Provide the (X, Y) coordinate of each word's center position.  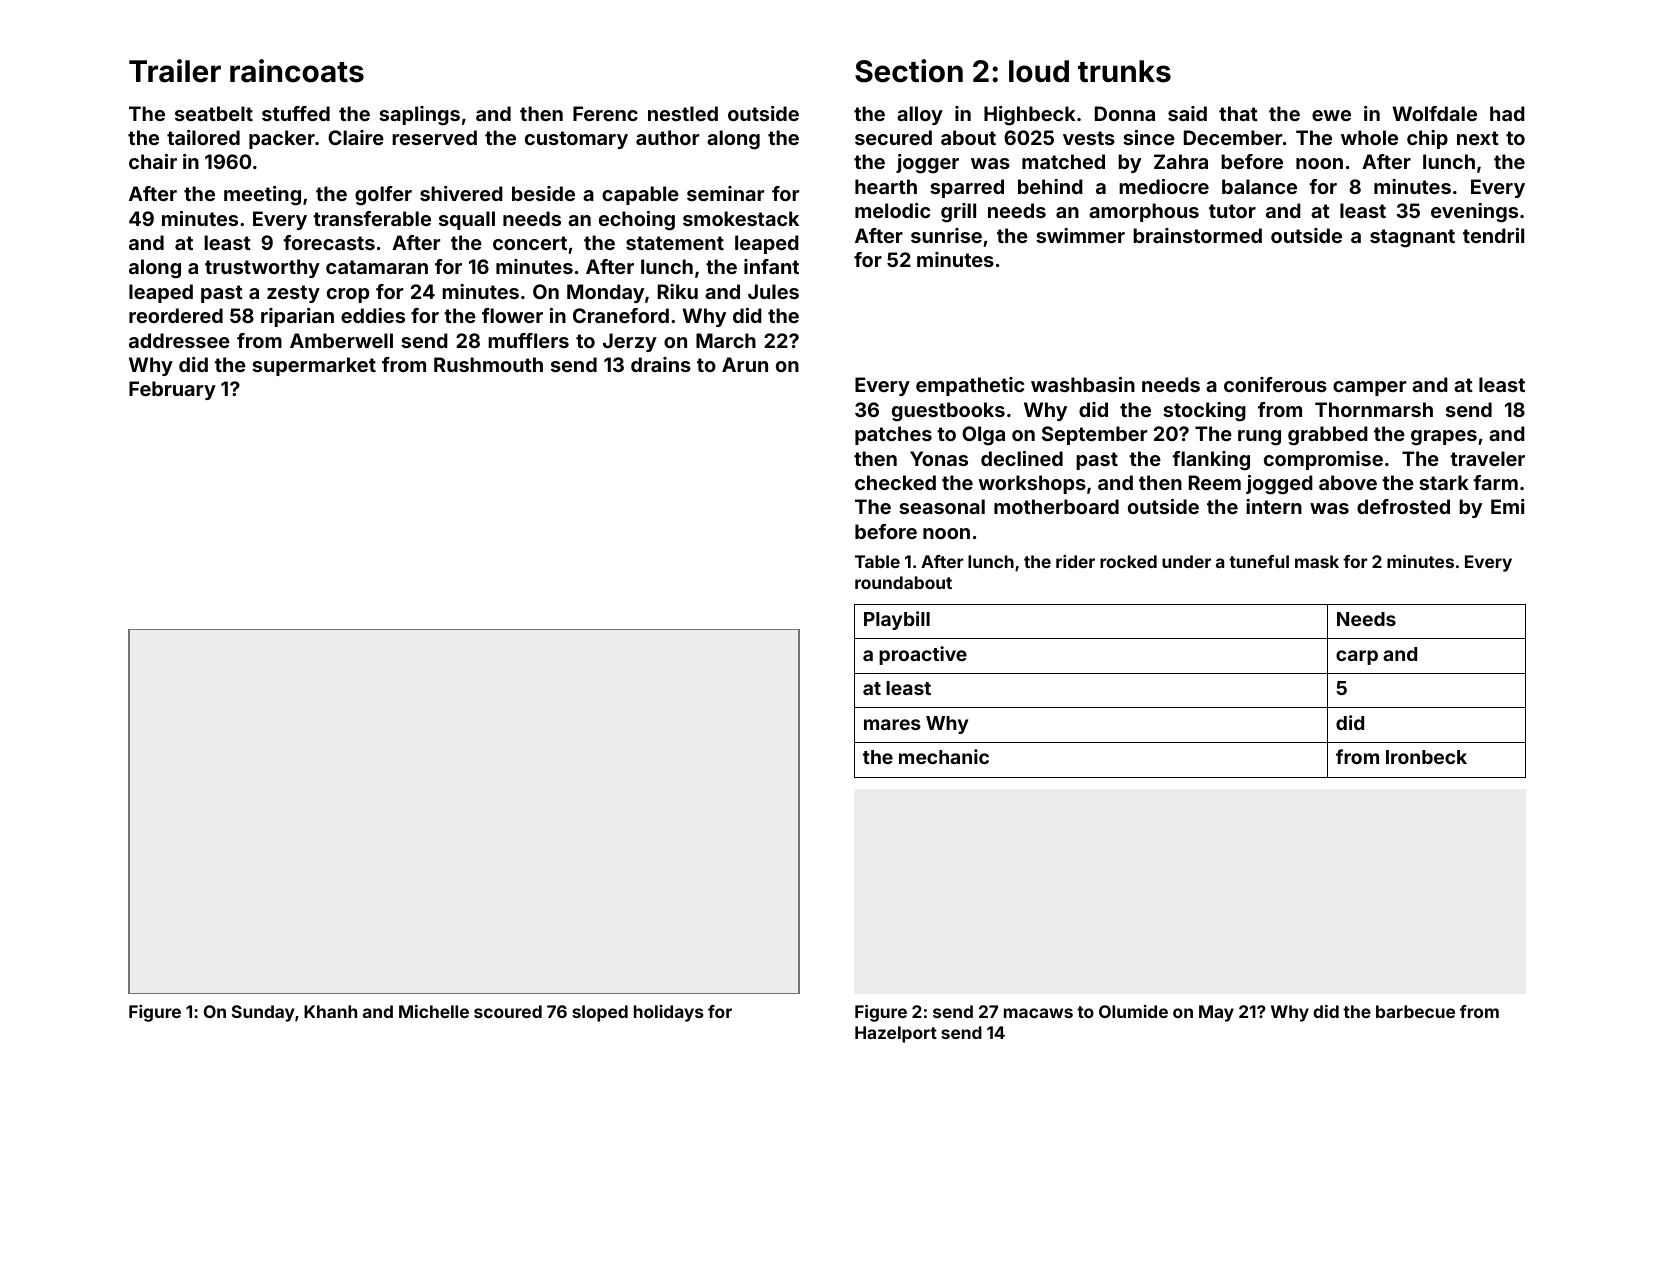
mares (892, 724)
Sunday (263, 1013)
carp (1357, 657)
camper (1369, 388)
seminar (725, 193)
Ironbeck (1426, 757)
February (172, 390)
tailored (203, 137)
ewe (1331, 115)
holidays (669, 1013)
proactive (923, 655)
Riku (678, 291)
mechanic (944, 756)
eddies (373, 315)
